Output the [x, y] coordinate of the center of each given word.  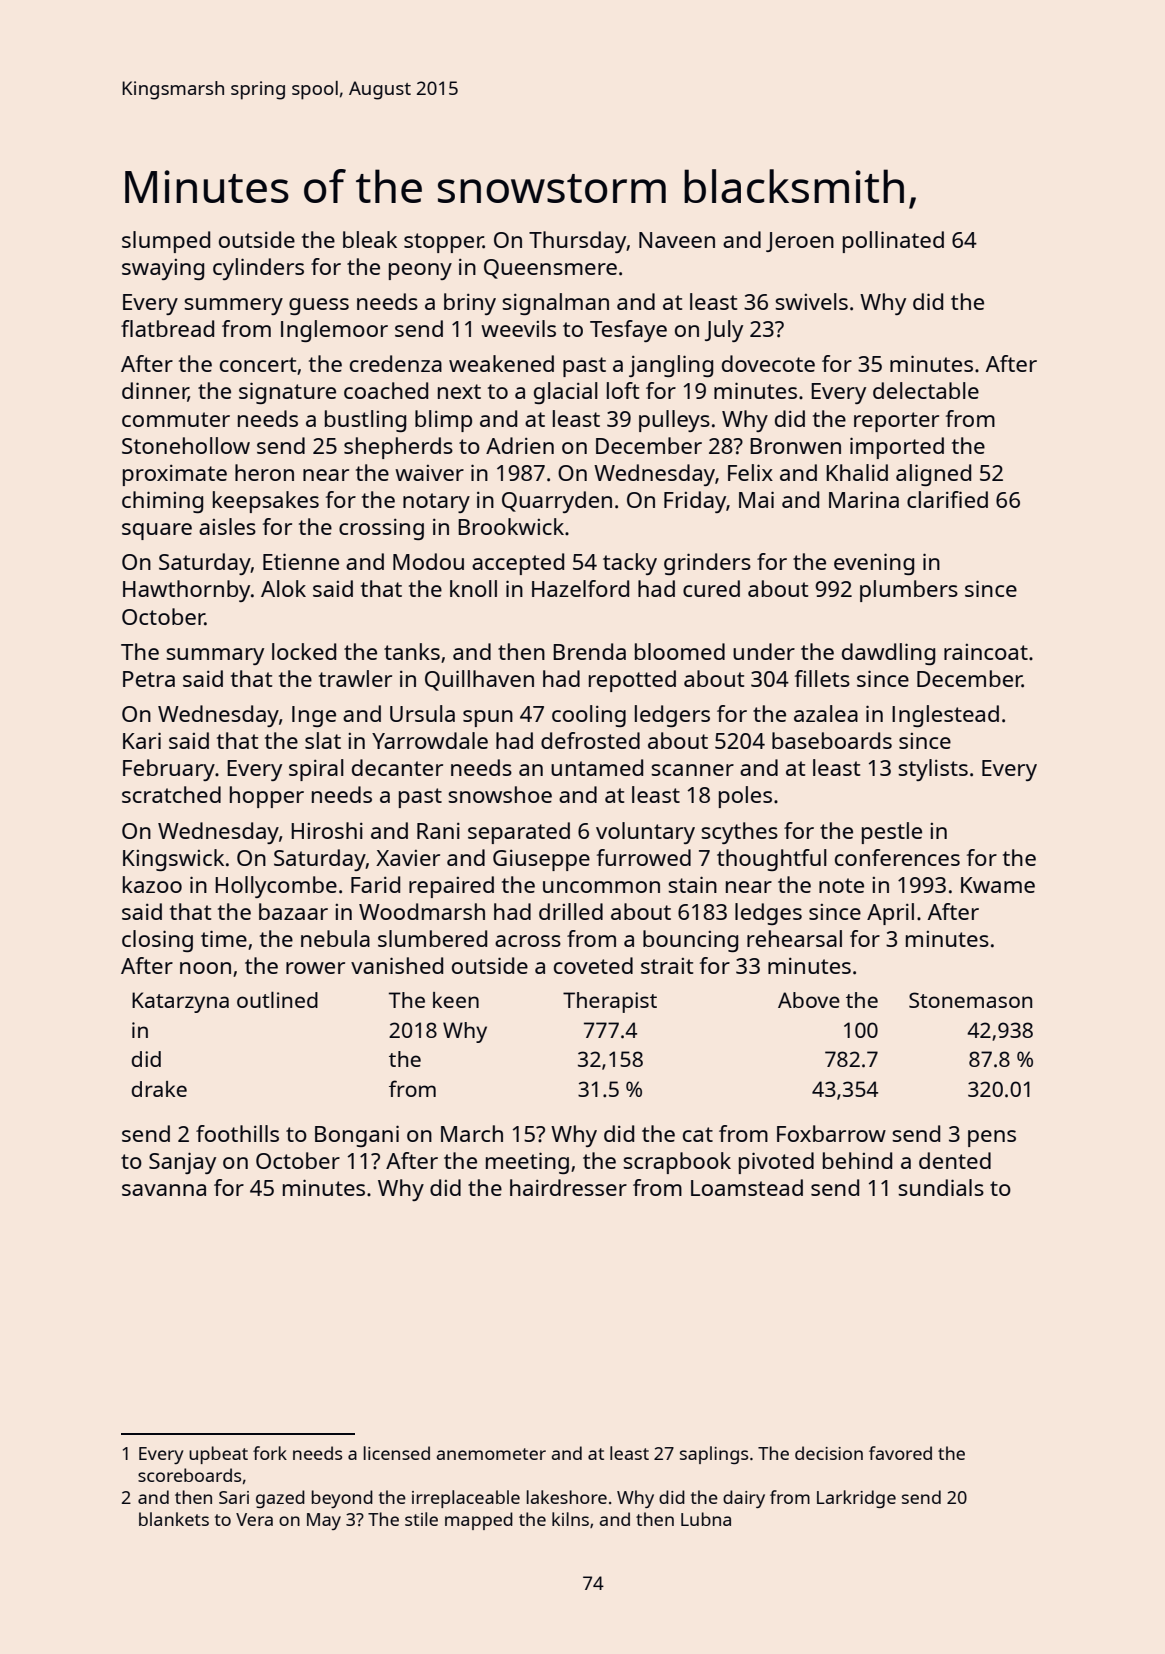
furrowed [644, 857]
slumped [166, 242]
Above [809, 1000]
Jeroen [800, 242]
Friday [695, 502]
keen [456, 1000]
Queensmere [550, 269]
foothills [237, 1133]
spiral [316, 770]
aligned [933, 475]
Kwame [998, 885]
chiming [162, 502]
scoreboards [189, 1475]
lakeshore [567, 1497]
